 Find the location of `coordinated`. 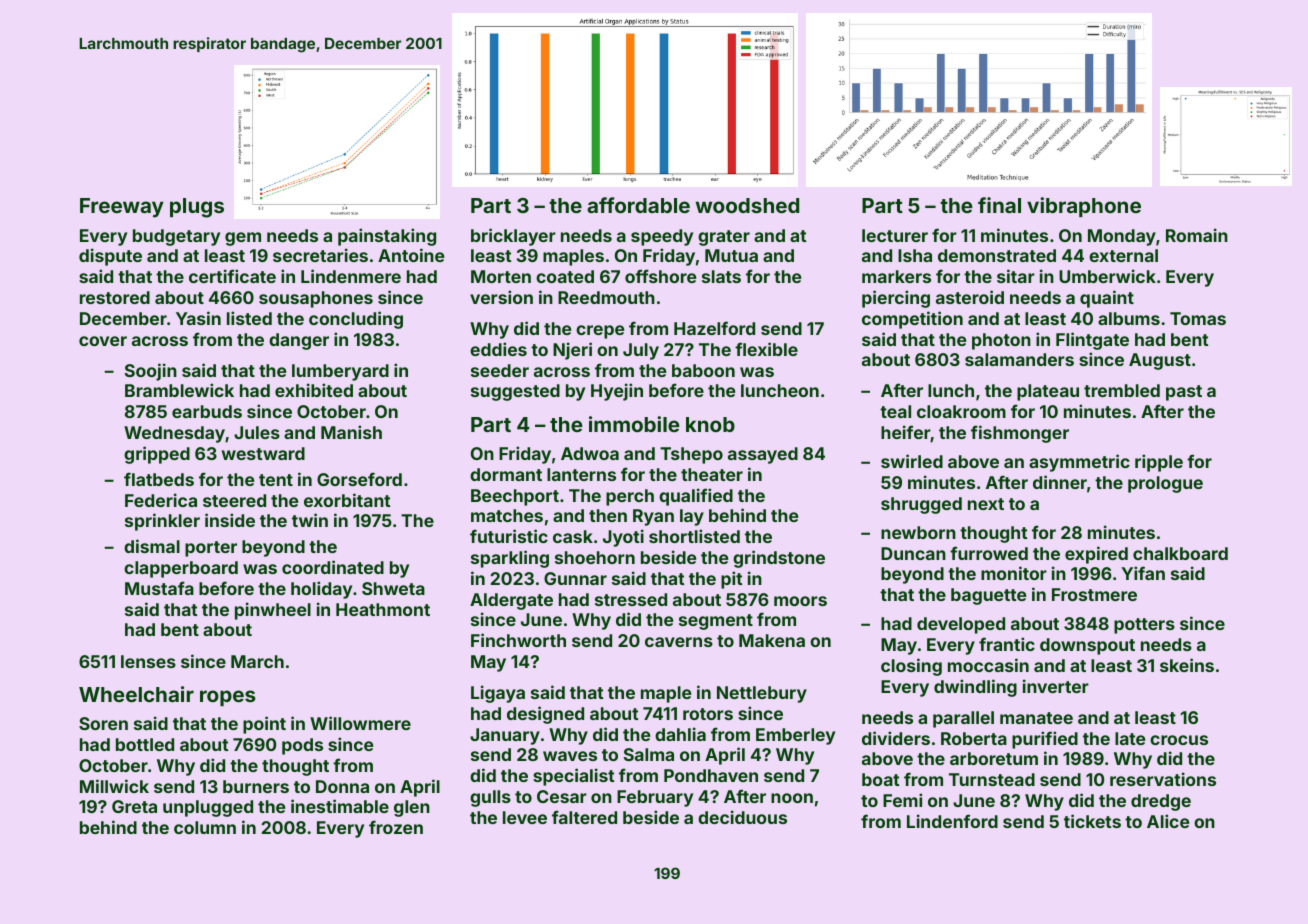

coordinated is located at coordinates (333, 567).
